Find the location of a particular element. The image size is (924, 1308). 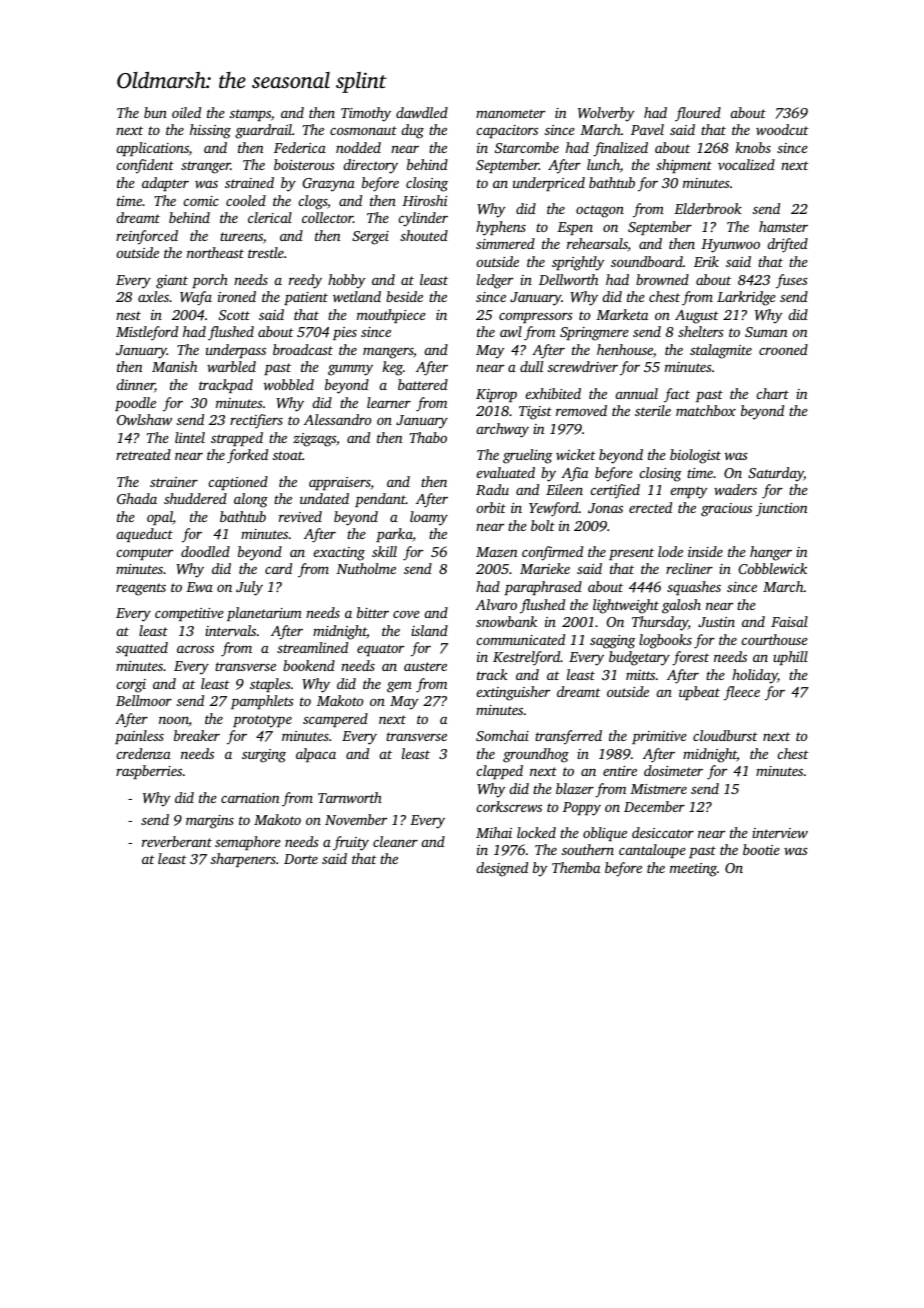

henhouse is located at coordinates (625, 349).
